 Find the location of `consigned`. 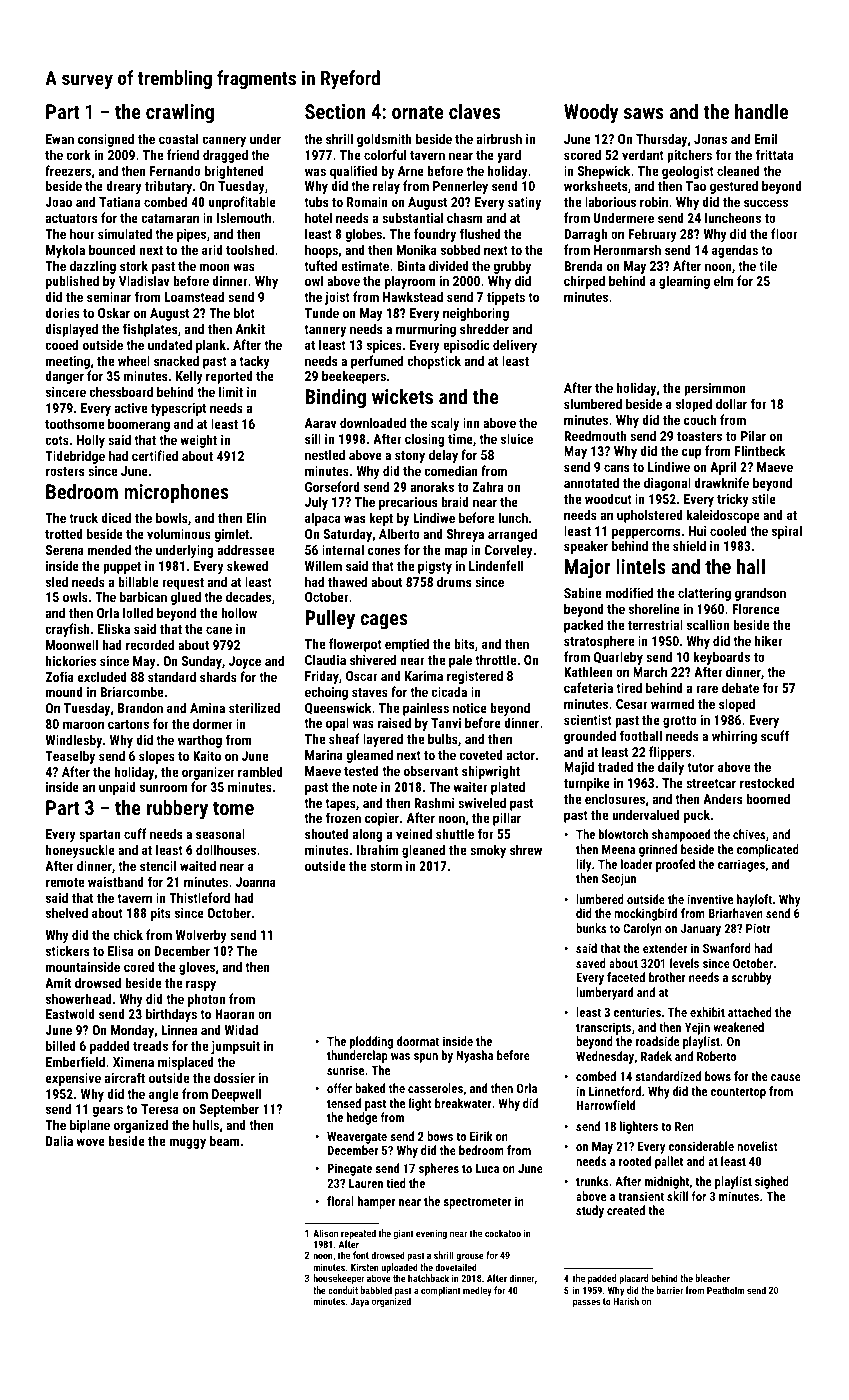

consigned is located at coordinates (106, 140).
